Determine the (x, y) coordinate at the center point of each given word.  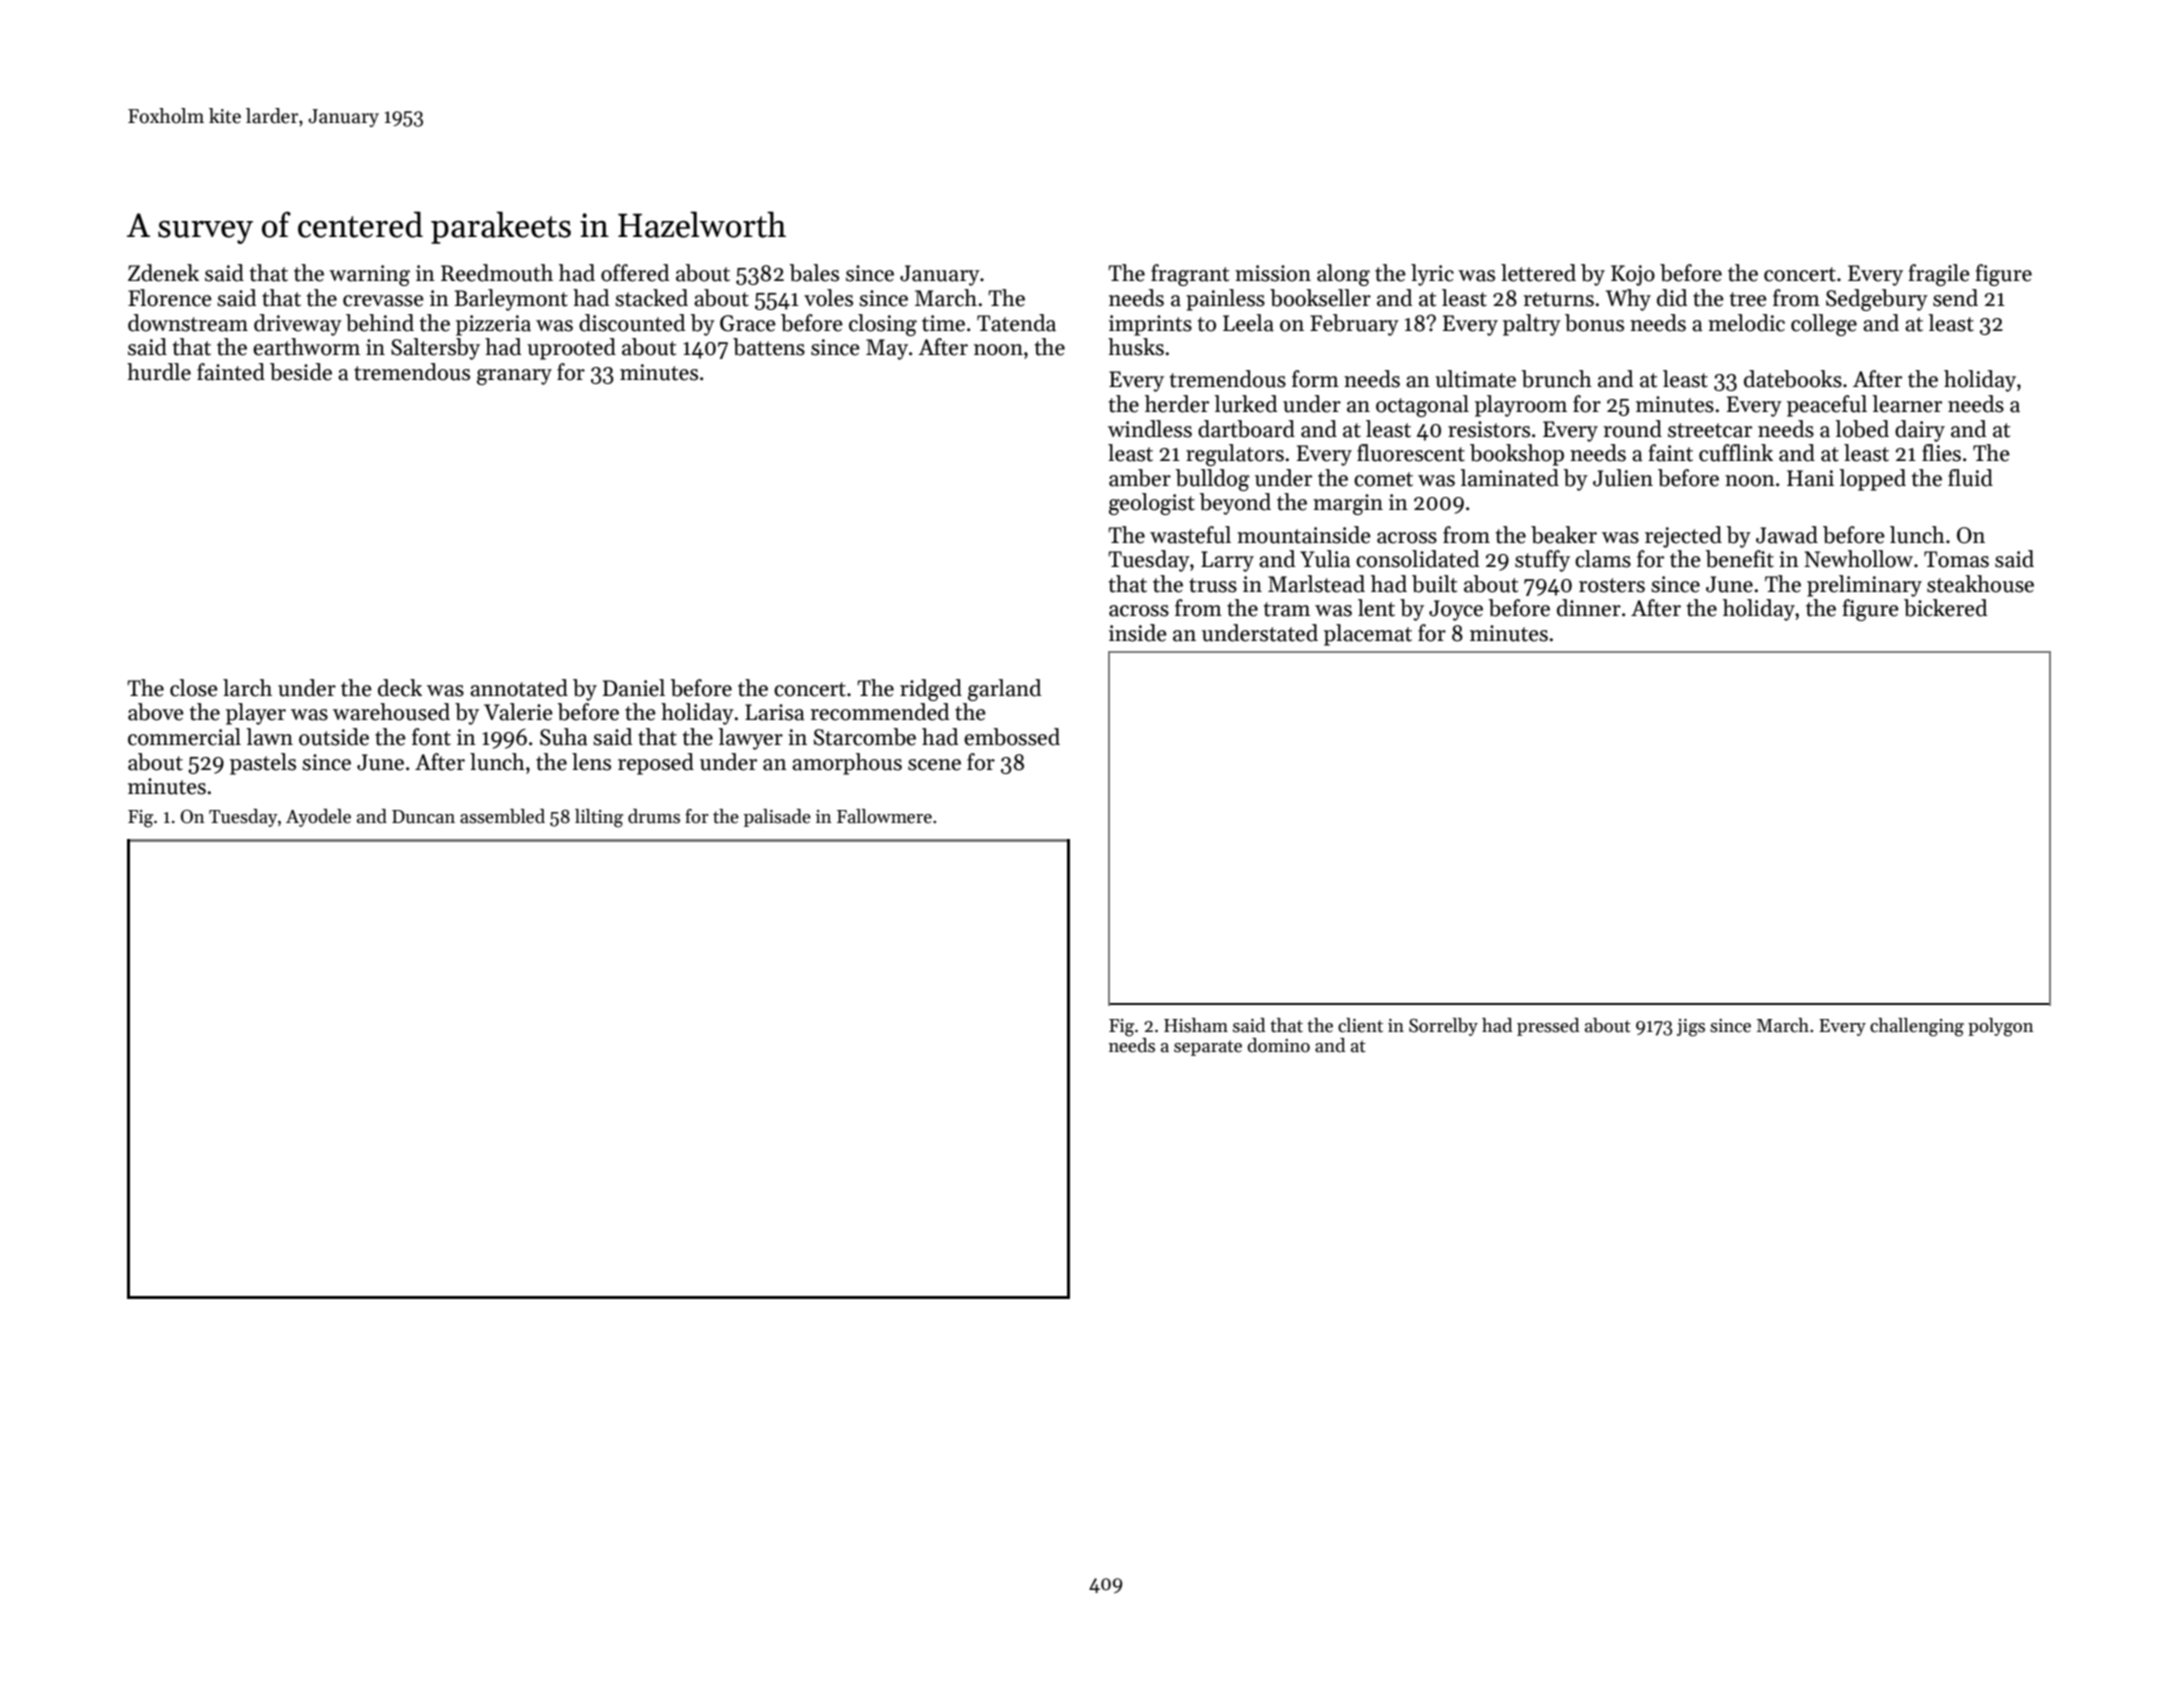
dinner (1589, 608)
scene (934, 765)
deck (400, 688)
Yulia (1325, 559)
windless (1150, 429)
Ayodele (318, 818)
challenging (1917, 1027)
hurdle (159, 372)
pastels (263, 764)
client (1360, 1025)
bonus (1594, 323)
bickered (1945, 608)
